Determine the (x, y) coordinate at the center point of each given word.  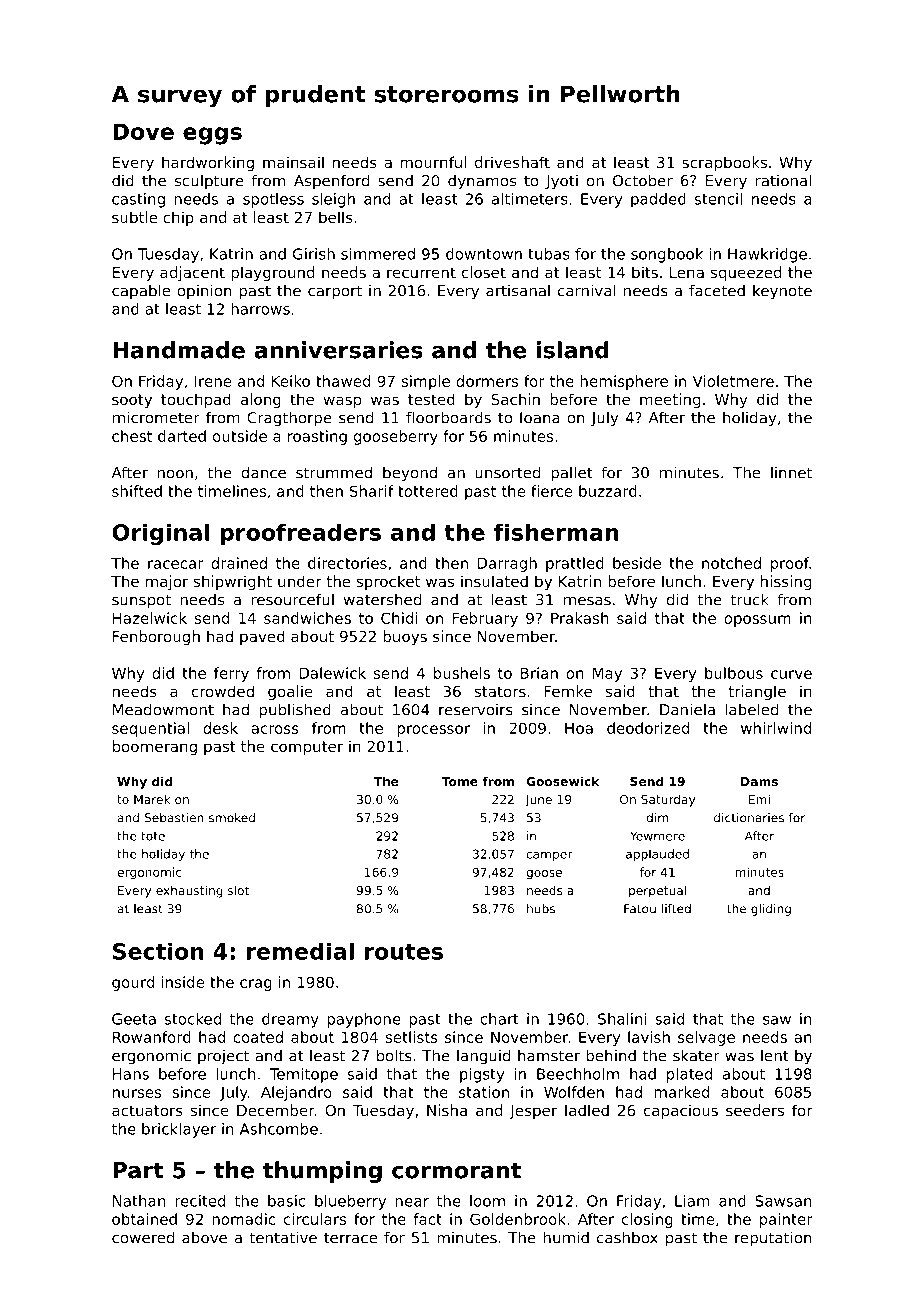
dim (657, 818)
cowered (143, 1237)
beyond (410, 474)
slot (238, 890)
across (275, 729)
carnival (587, 290)
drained (239, 563)
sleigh (333, 200)
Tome (460, 781)
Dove (143, 131)
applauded (657, 855)
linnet (791, 473)
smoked (232, 818)
